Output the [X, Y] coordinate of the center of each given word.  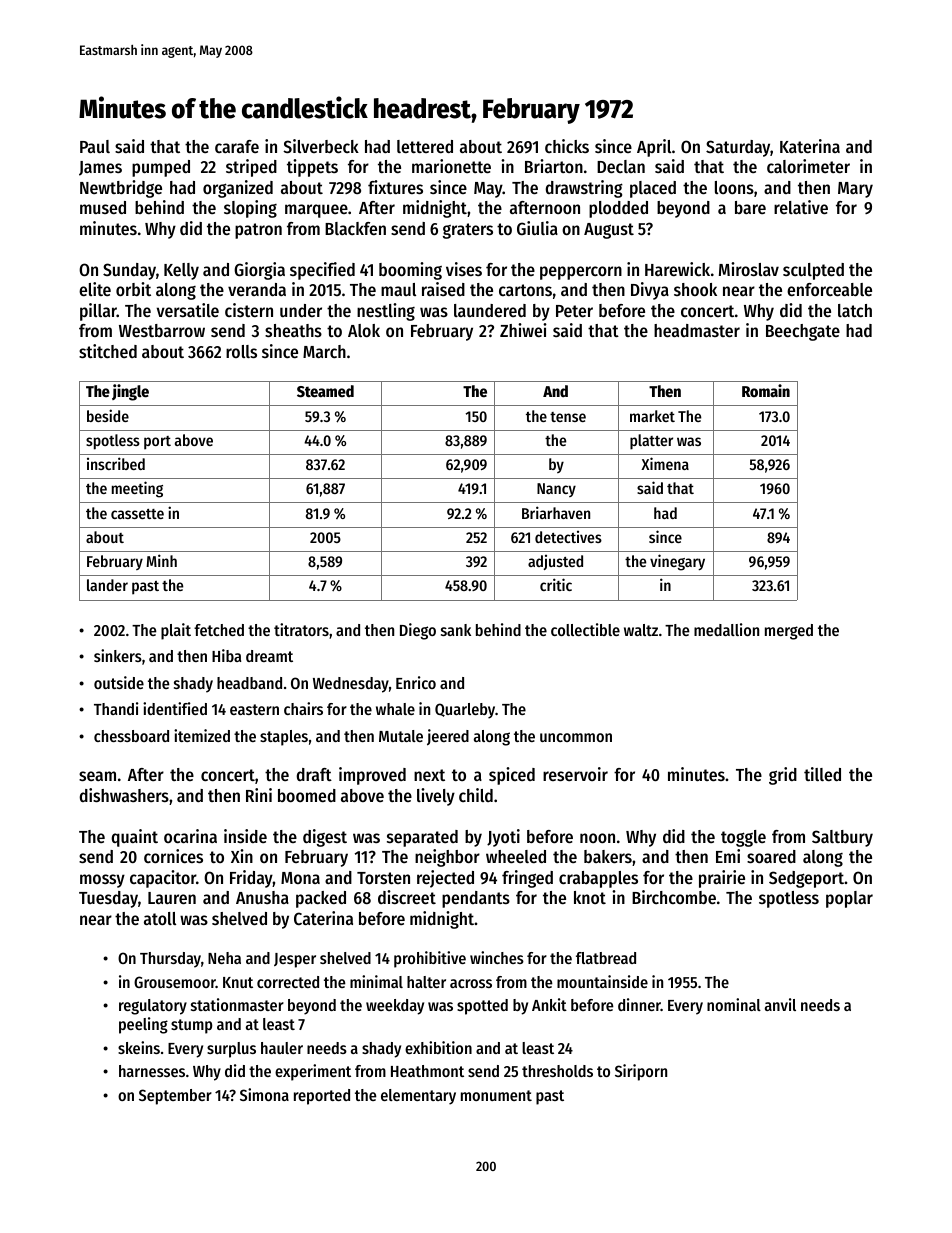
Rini [259, 795]
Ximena [665, 463]
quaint [134, 838]
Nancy [556, 490]
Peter [574, 311]
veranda [257, 289]
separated [422, 838]
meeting [137, 489]
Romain [766, 391]
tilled [822, 774]
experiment [313, 1072]
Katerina [810, 146]
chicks [567, 146]
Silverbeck [321, 146]
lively [436, 797]
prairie [722, 879]
